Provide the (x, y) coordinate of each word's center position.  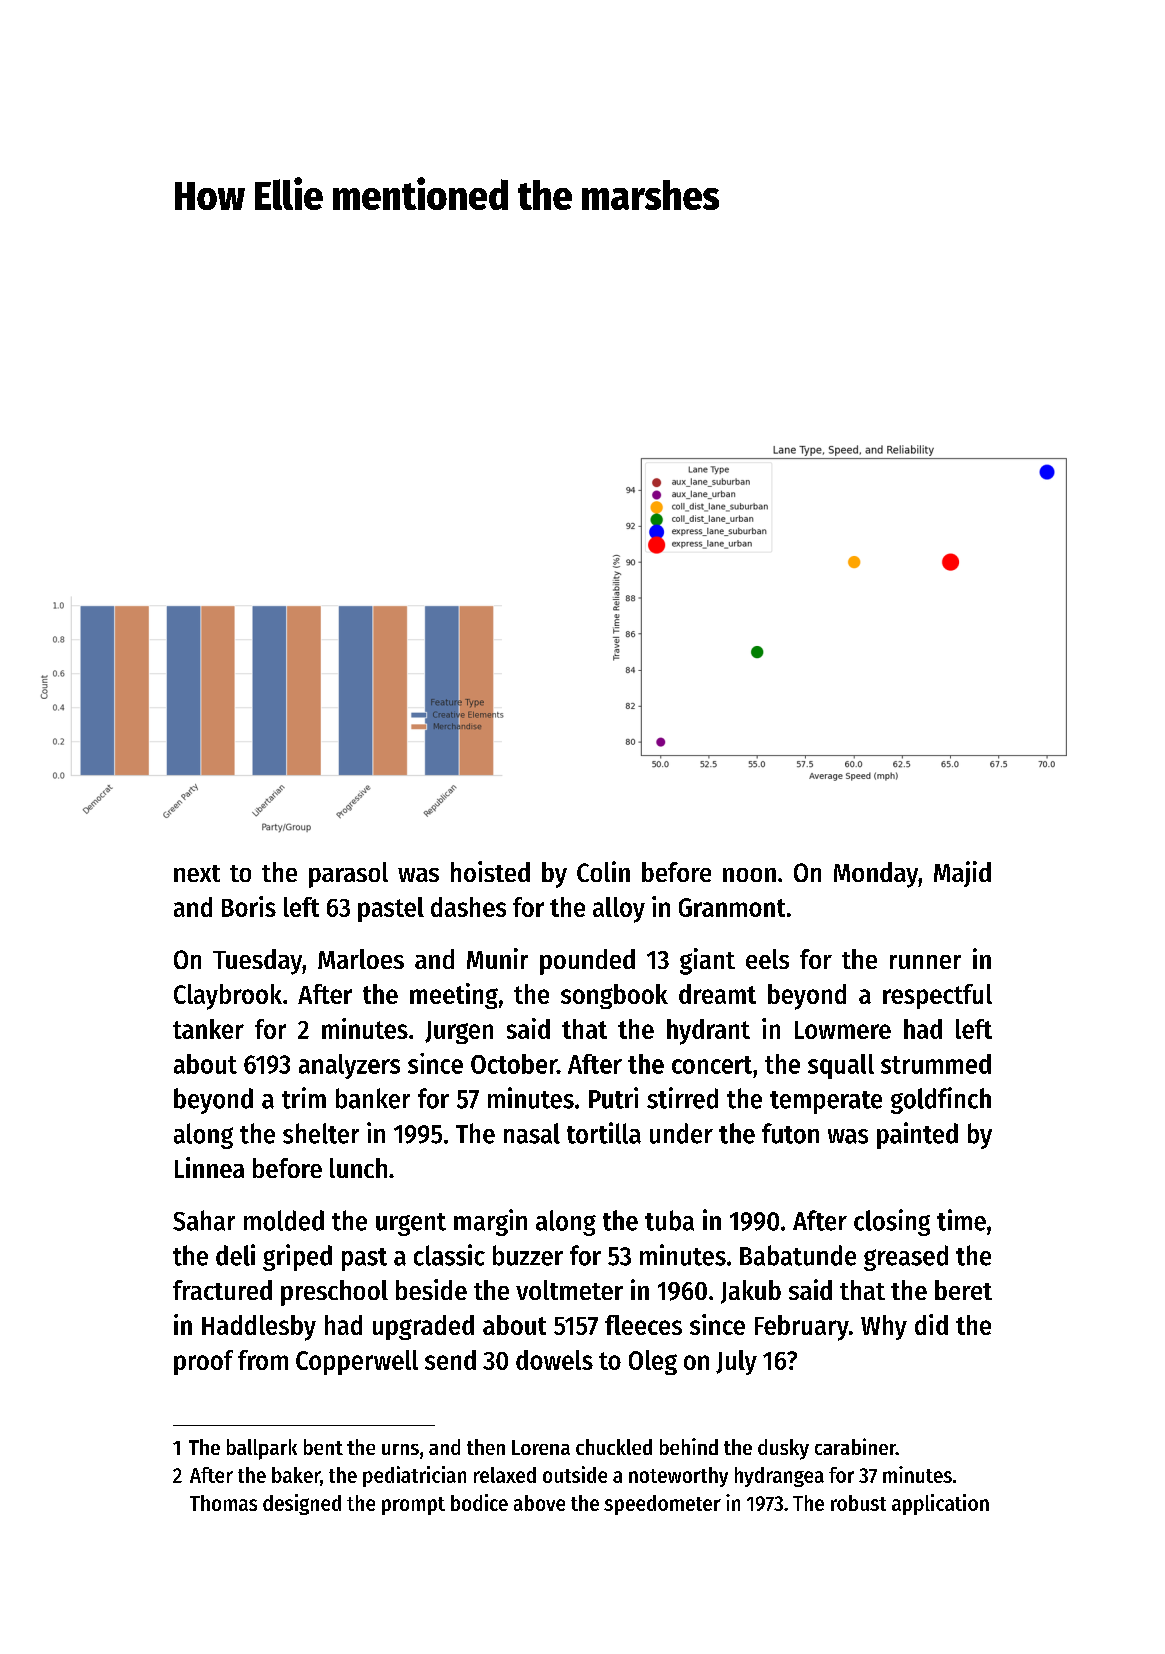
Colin (603, 871)
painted (917, 1135)
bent (323, 1447)
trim (304, 1098)
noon (749, 875)
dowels (554, 1360)
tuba (669, 1220)
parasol (348, 875)
